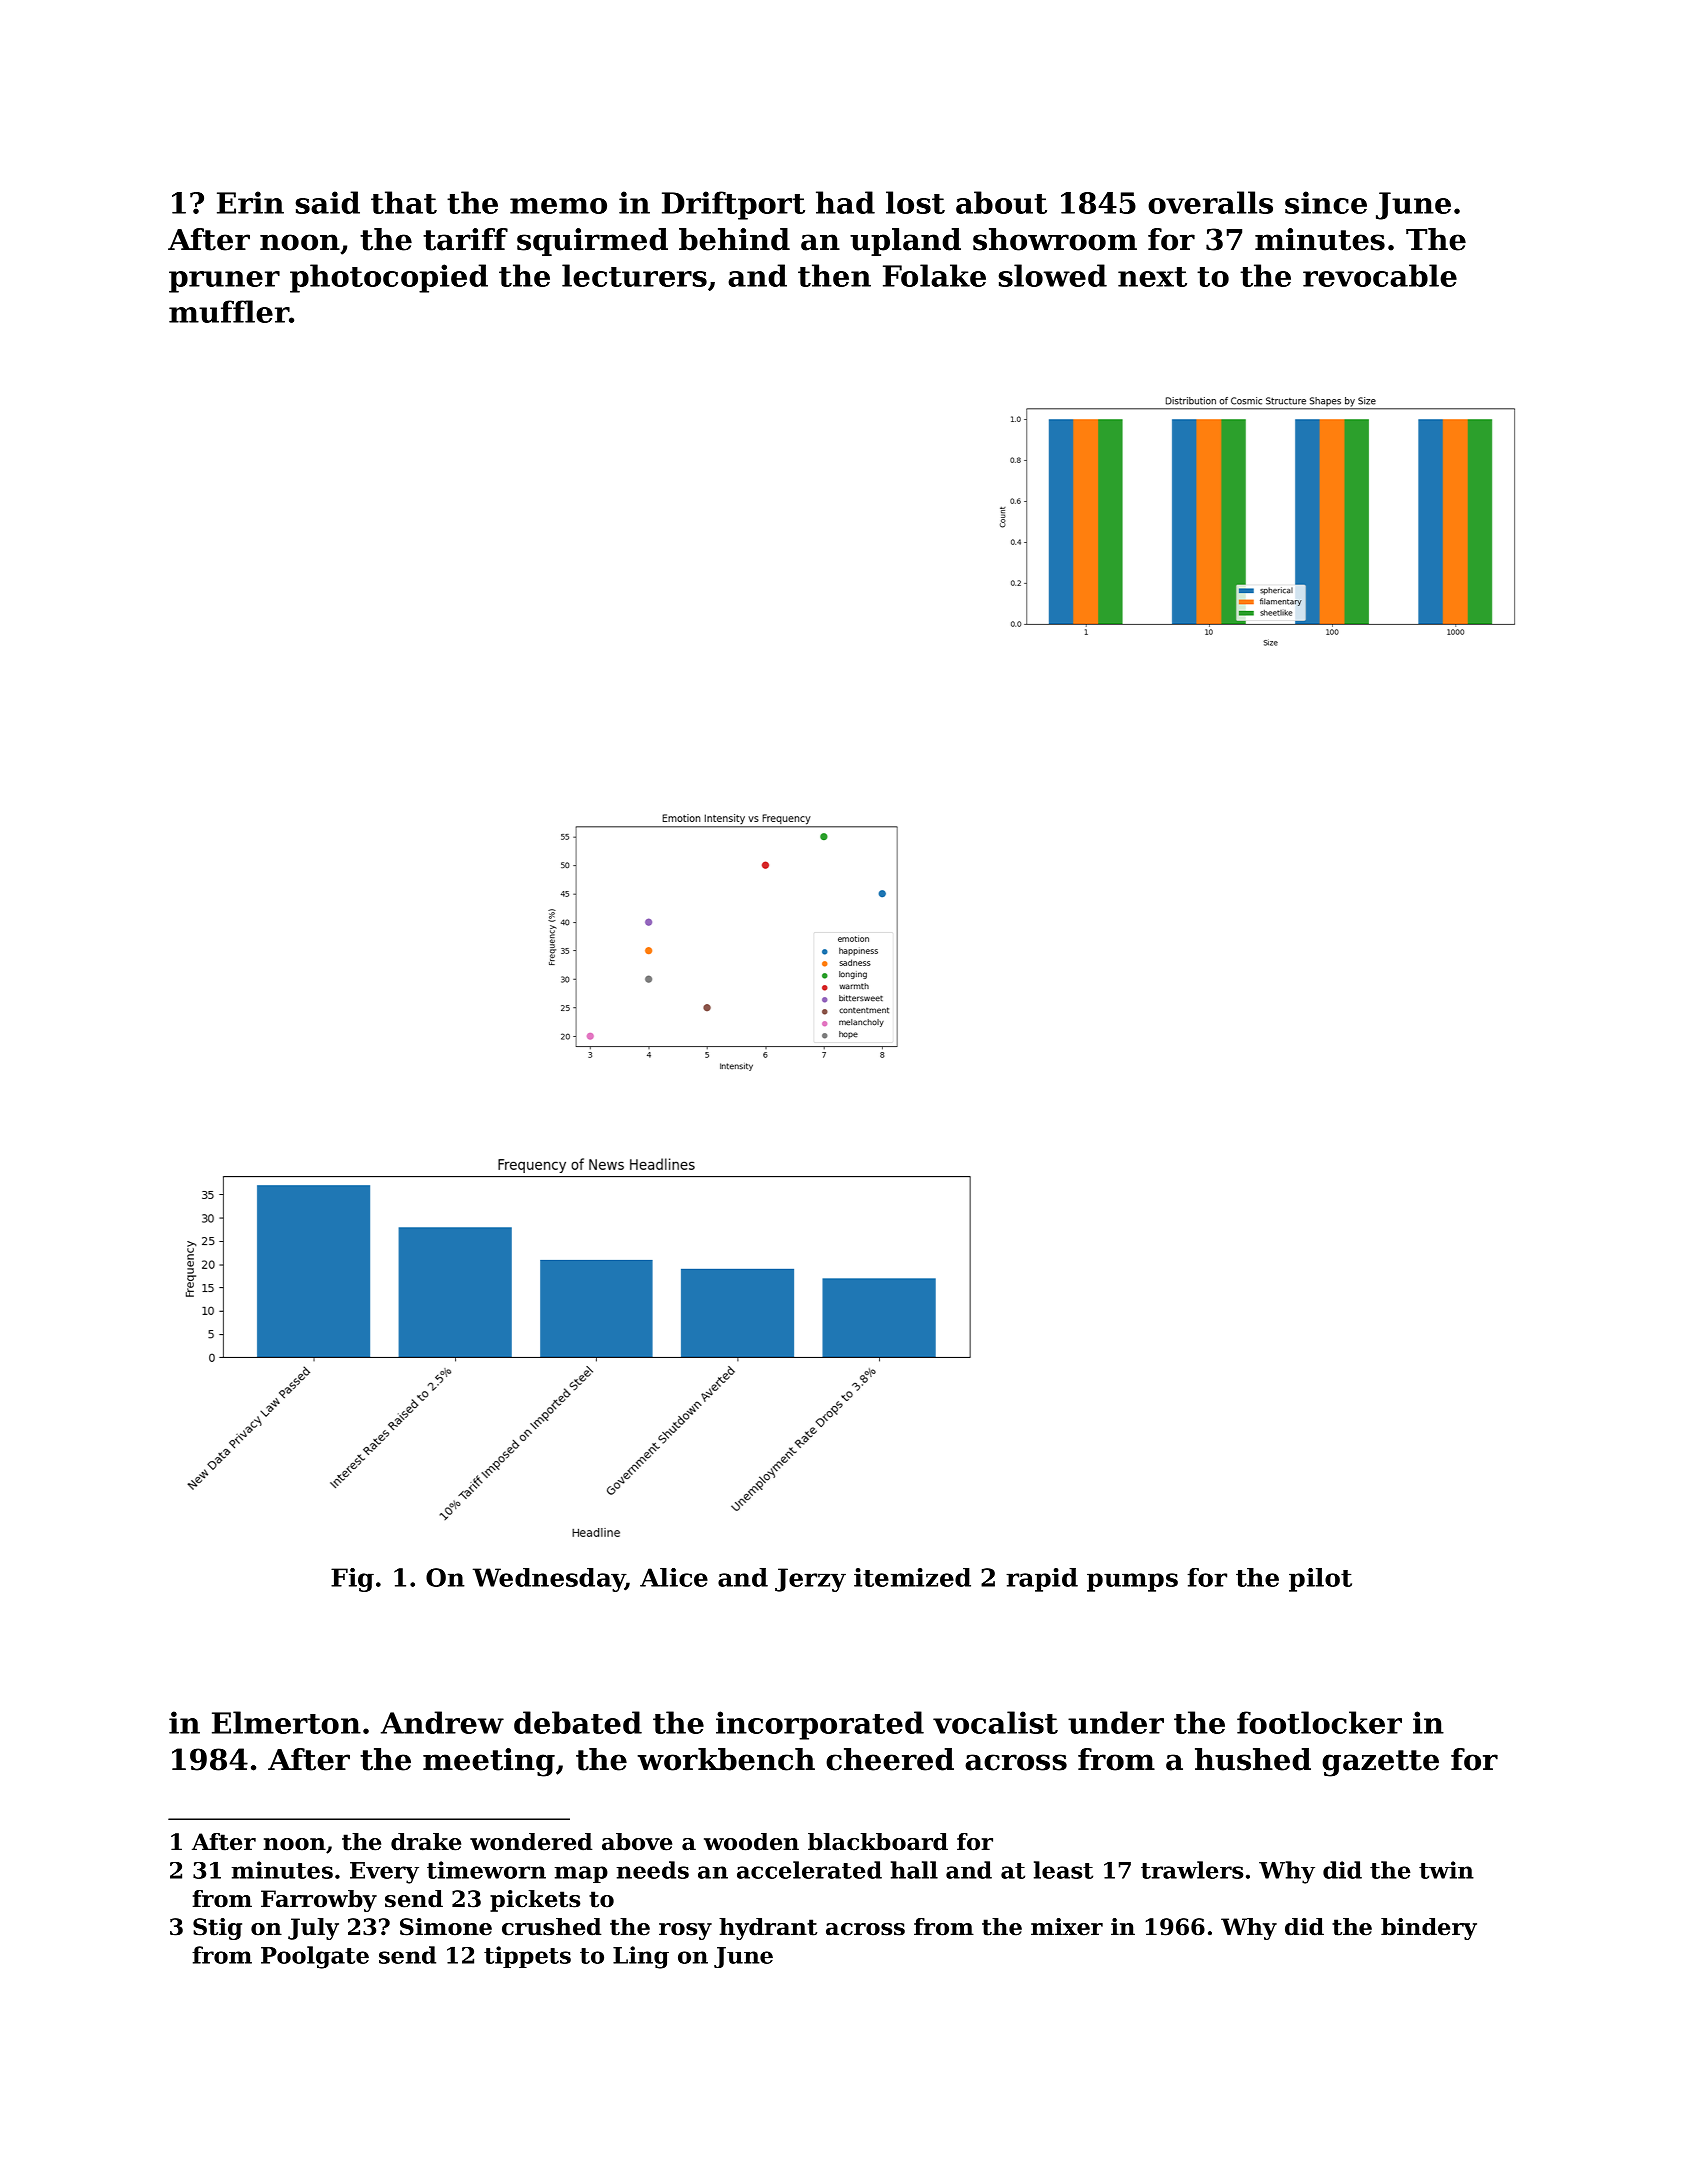 The image size is (1683, 2178). I want to click on Stig, so click(217, 1929).
